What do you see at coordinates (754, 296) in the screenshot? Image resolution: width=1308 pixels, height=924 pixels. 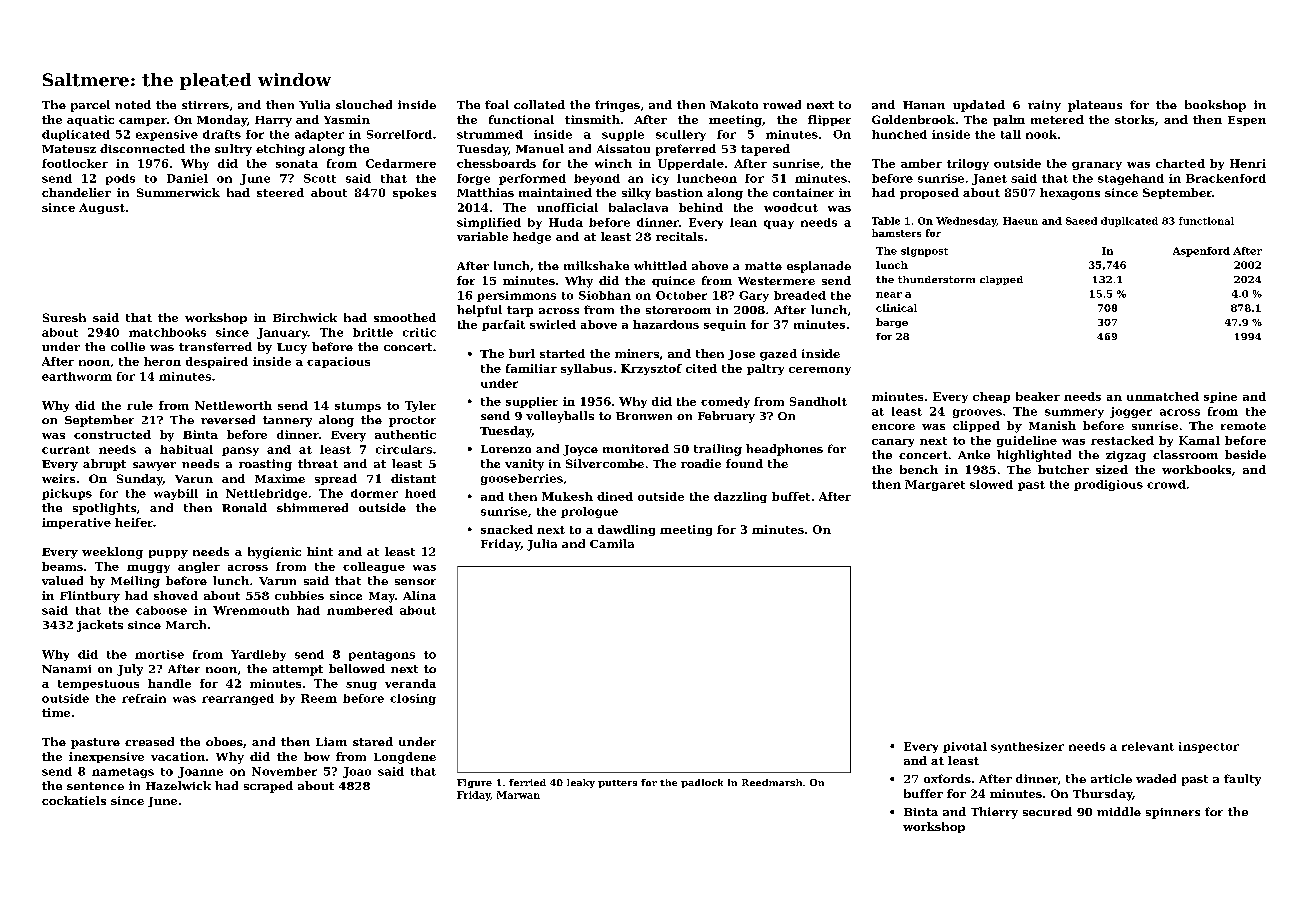 I see `Gary` at bounding box center [754, 296].
